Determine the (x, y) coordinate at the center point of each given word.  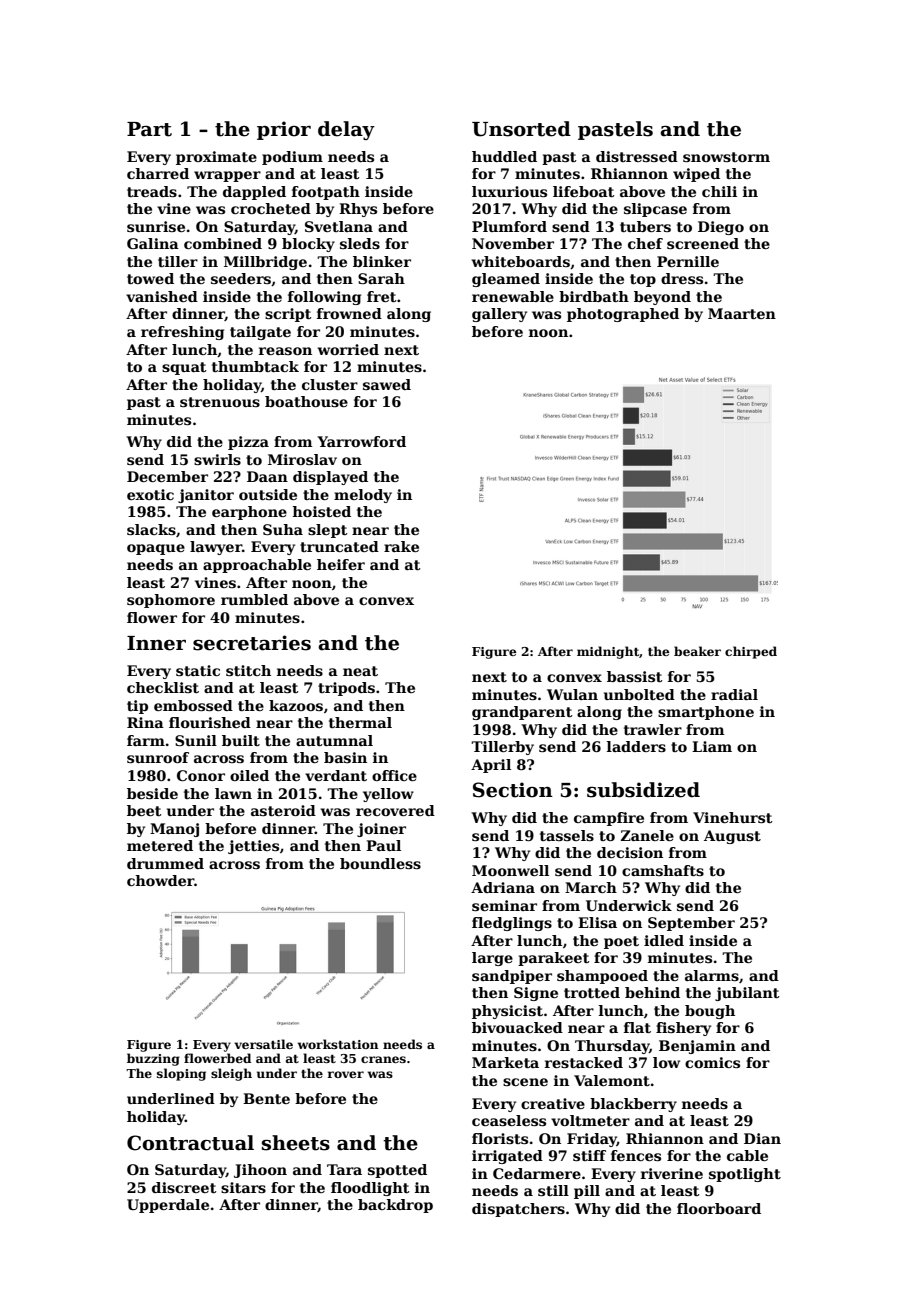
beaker (697, 651)
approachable (257, 566)
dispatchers (518, 1210)
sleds (360, 243)
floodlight (370, 1189)
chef (645, 243)
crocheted (271, 208)
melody (363, 496)
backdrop (395, 1206)
